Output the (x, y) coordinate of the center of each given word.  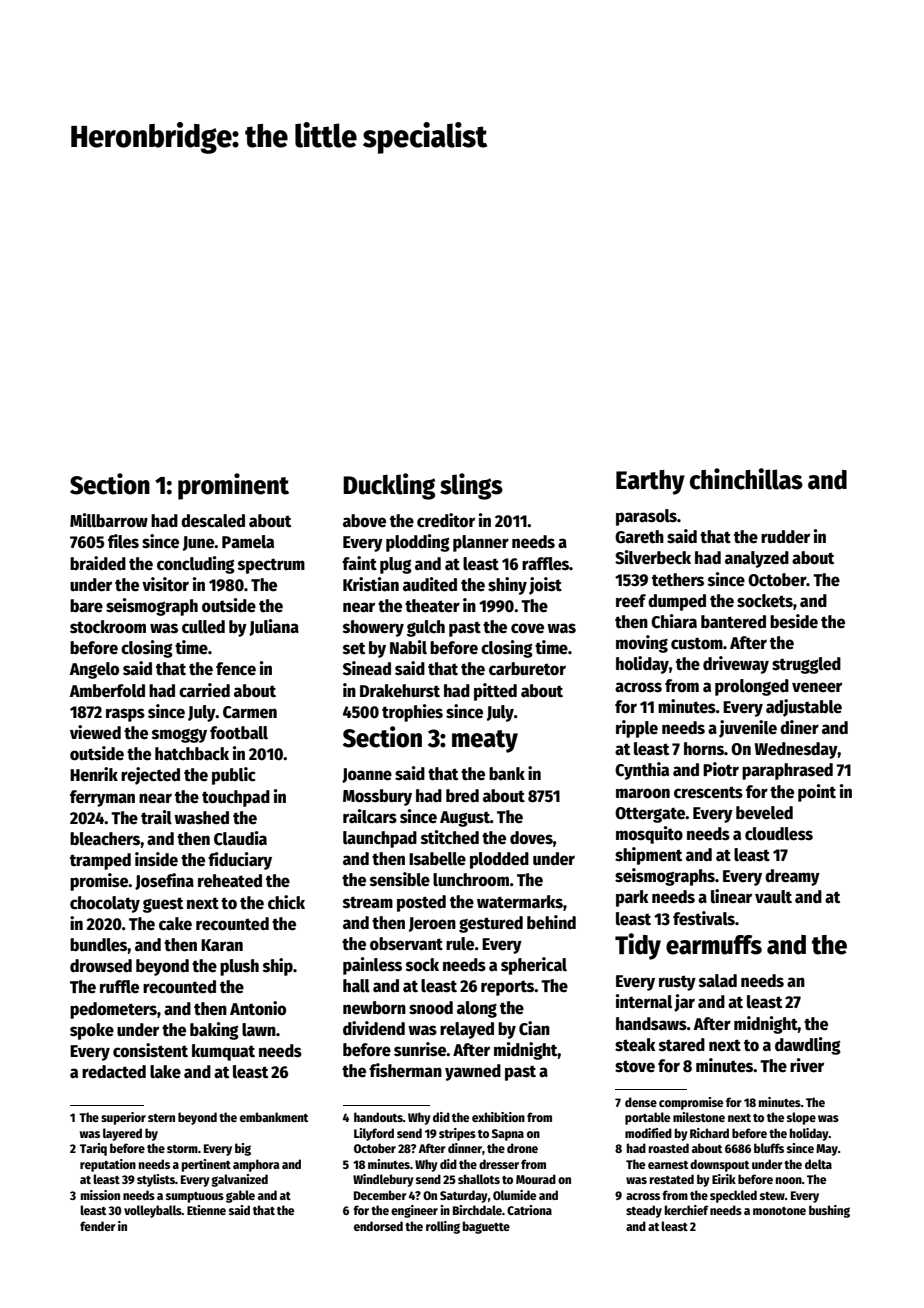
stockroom (108, 627)
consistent (150, 1050)
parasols (646, 517)
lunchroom (471, 880)
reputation (108, 1165)
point (817, 793)
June (199, 543)
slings (471, 486)
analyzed (757, 559)
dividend (374, 1028)
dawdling (808, 1046)
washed (201, 818)
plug (396, 565)
